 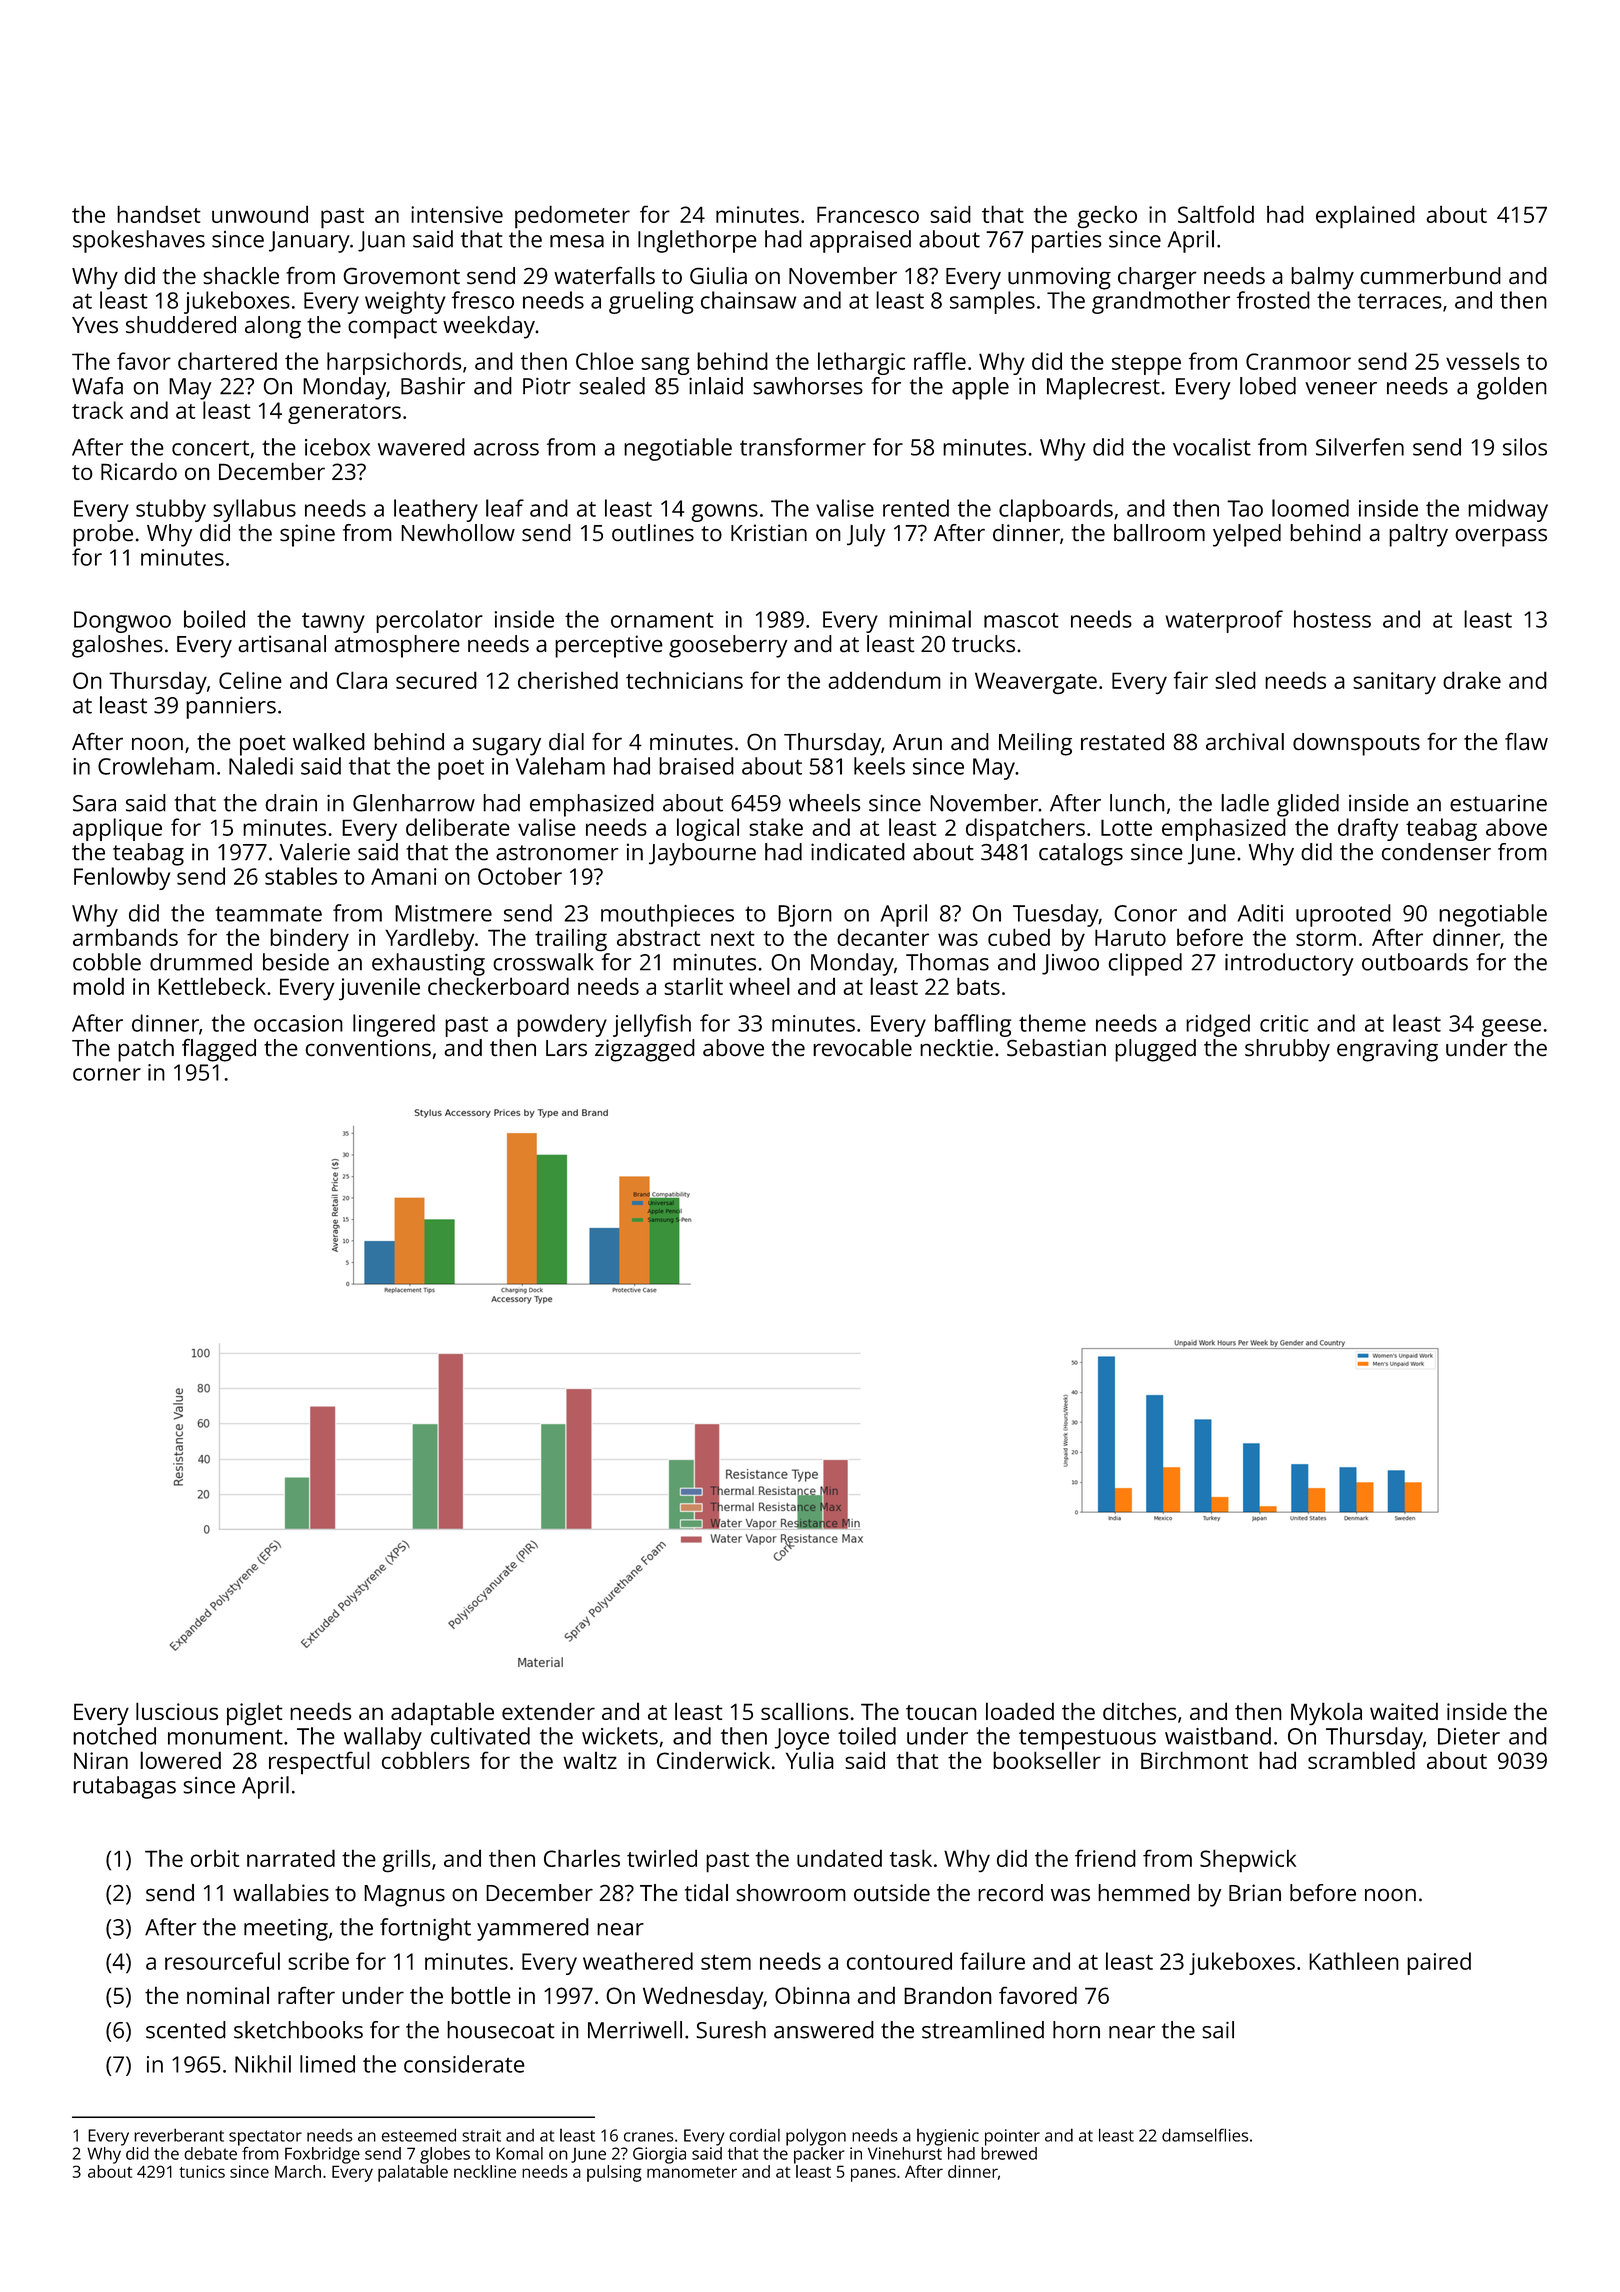 What do you see at coordinates (171, 510) in the image?
I see `stubby` at bounding box center [171, 510].
